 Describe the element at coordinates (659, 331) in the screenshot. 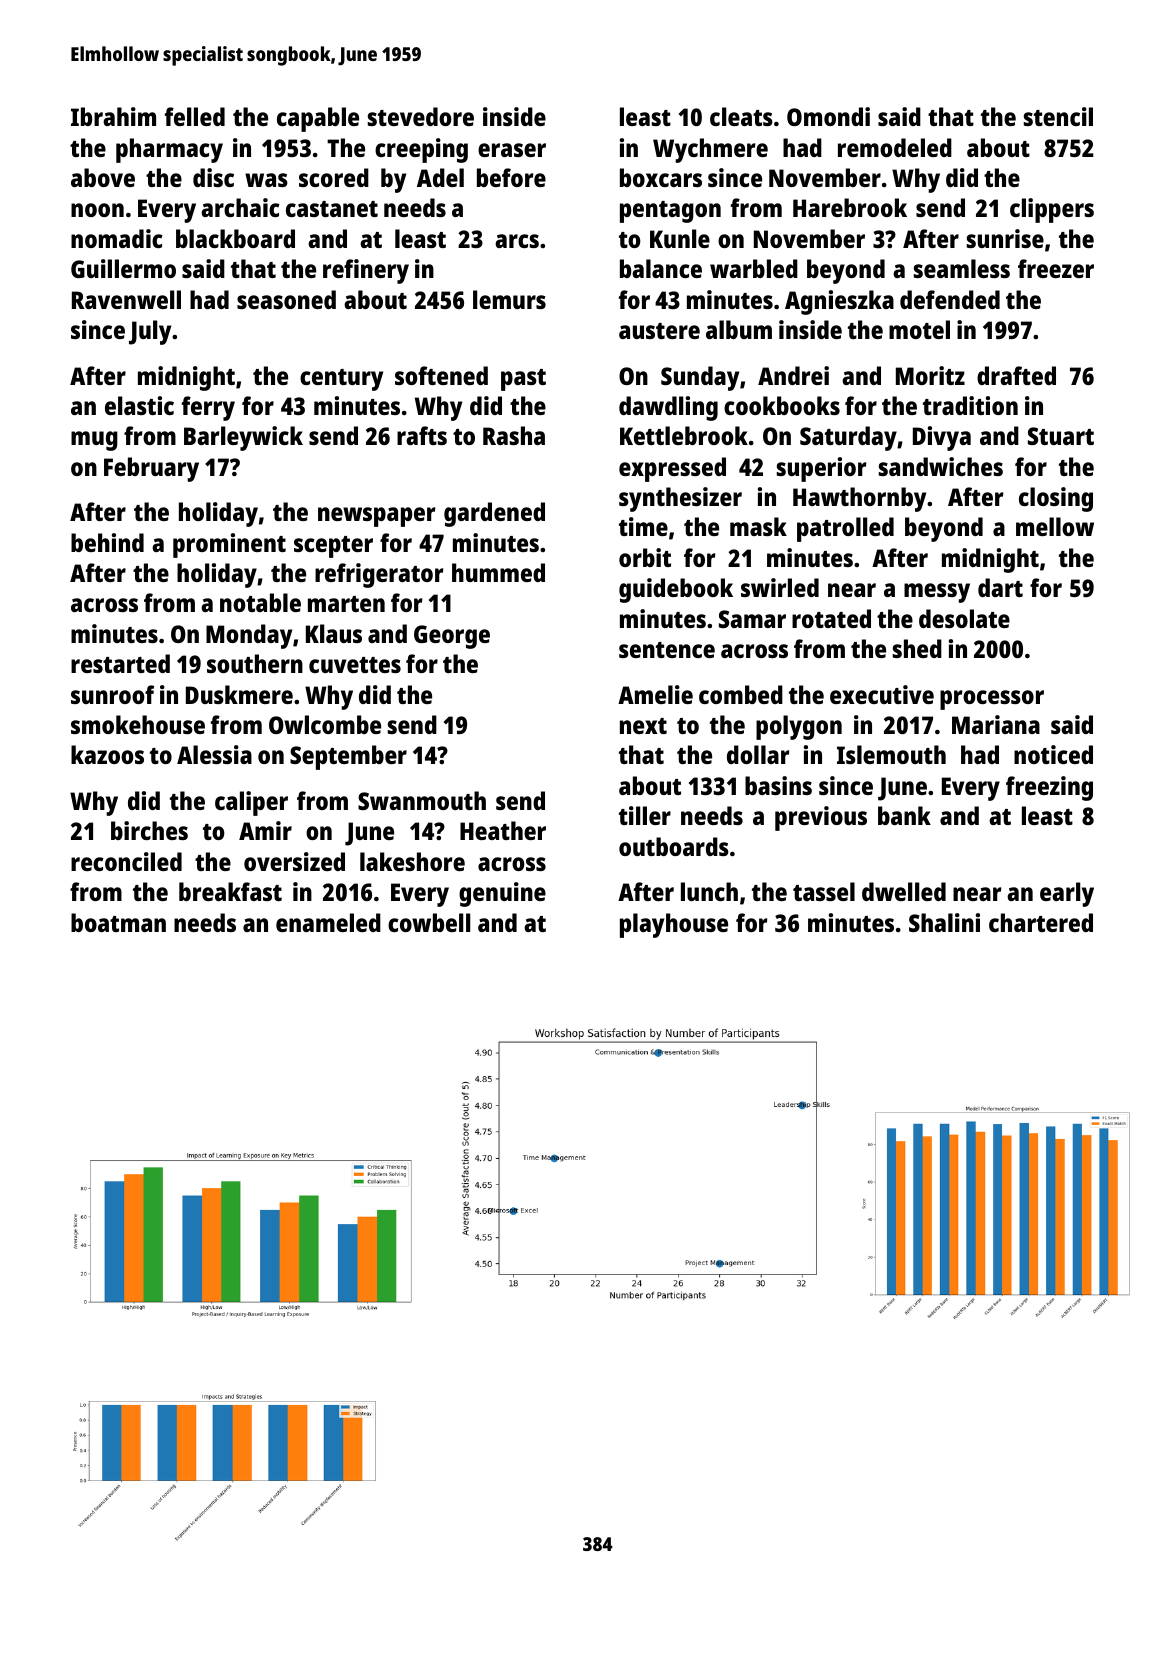

I see `austere` at that location.
